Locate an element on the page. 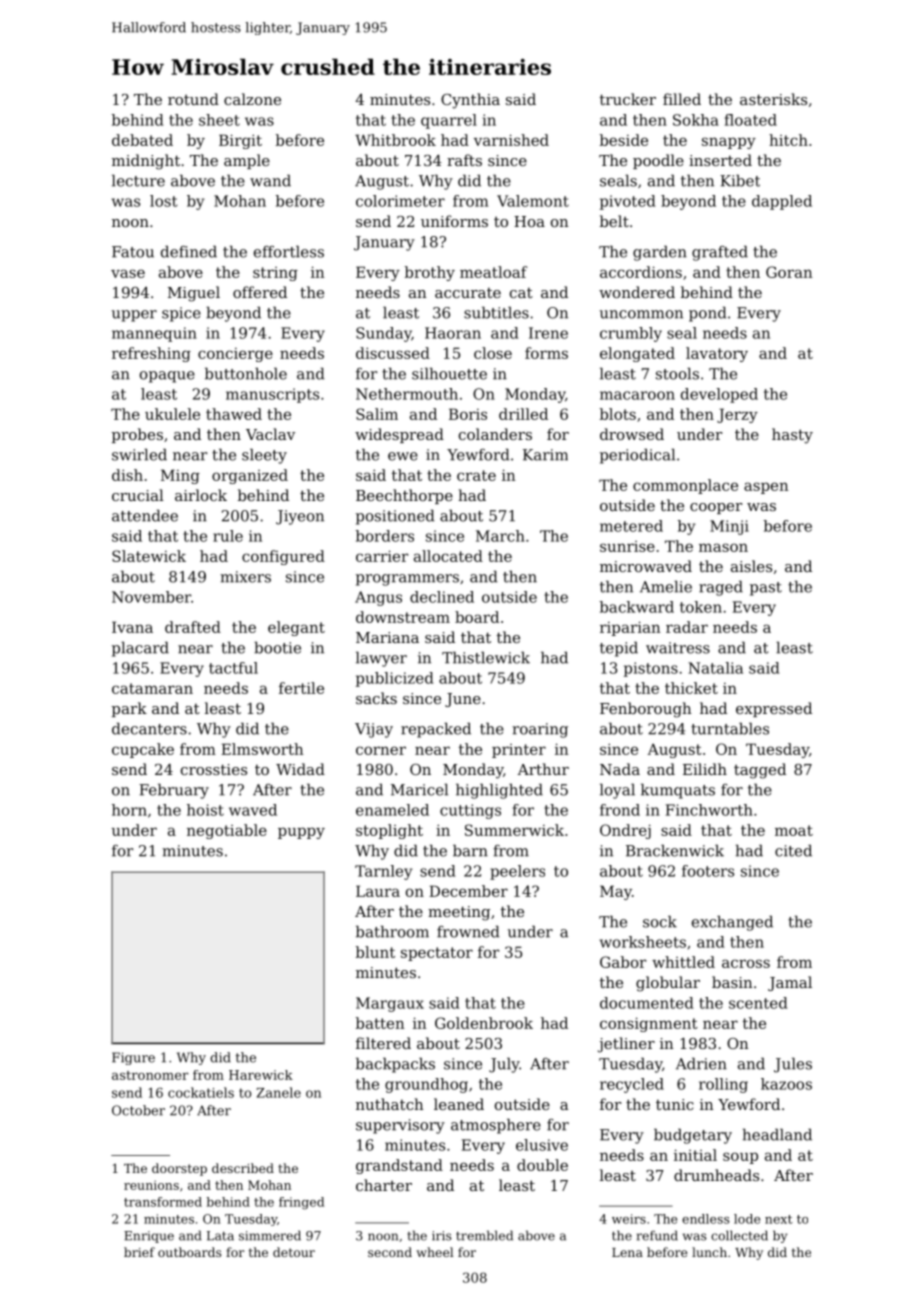  tagged is located at coordinates (760, 771).
